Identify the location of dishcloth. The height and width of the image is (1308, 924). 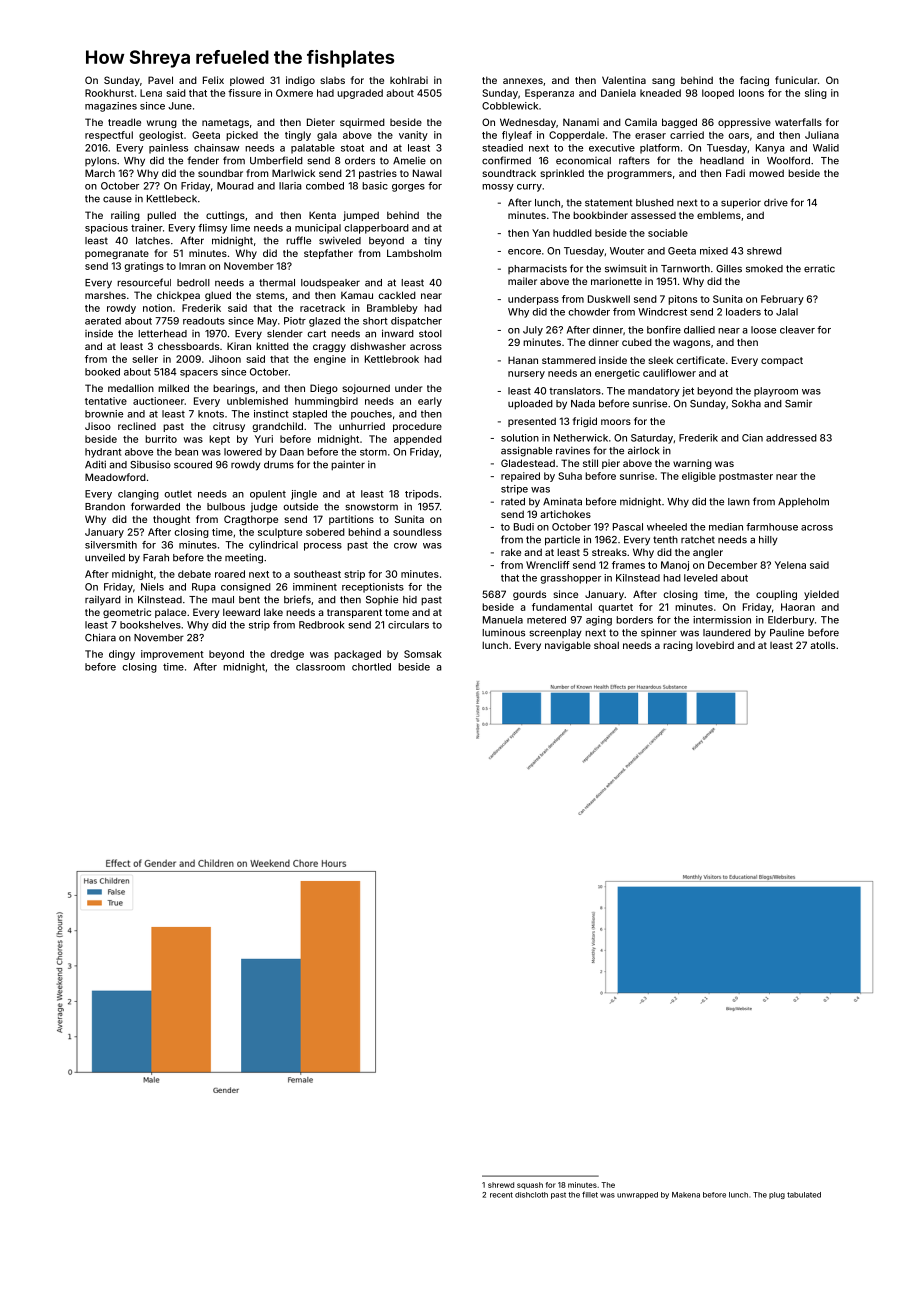
(531, 1195).
